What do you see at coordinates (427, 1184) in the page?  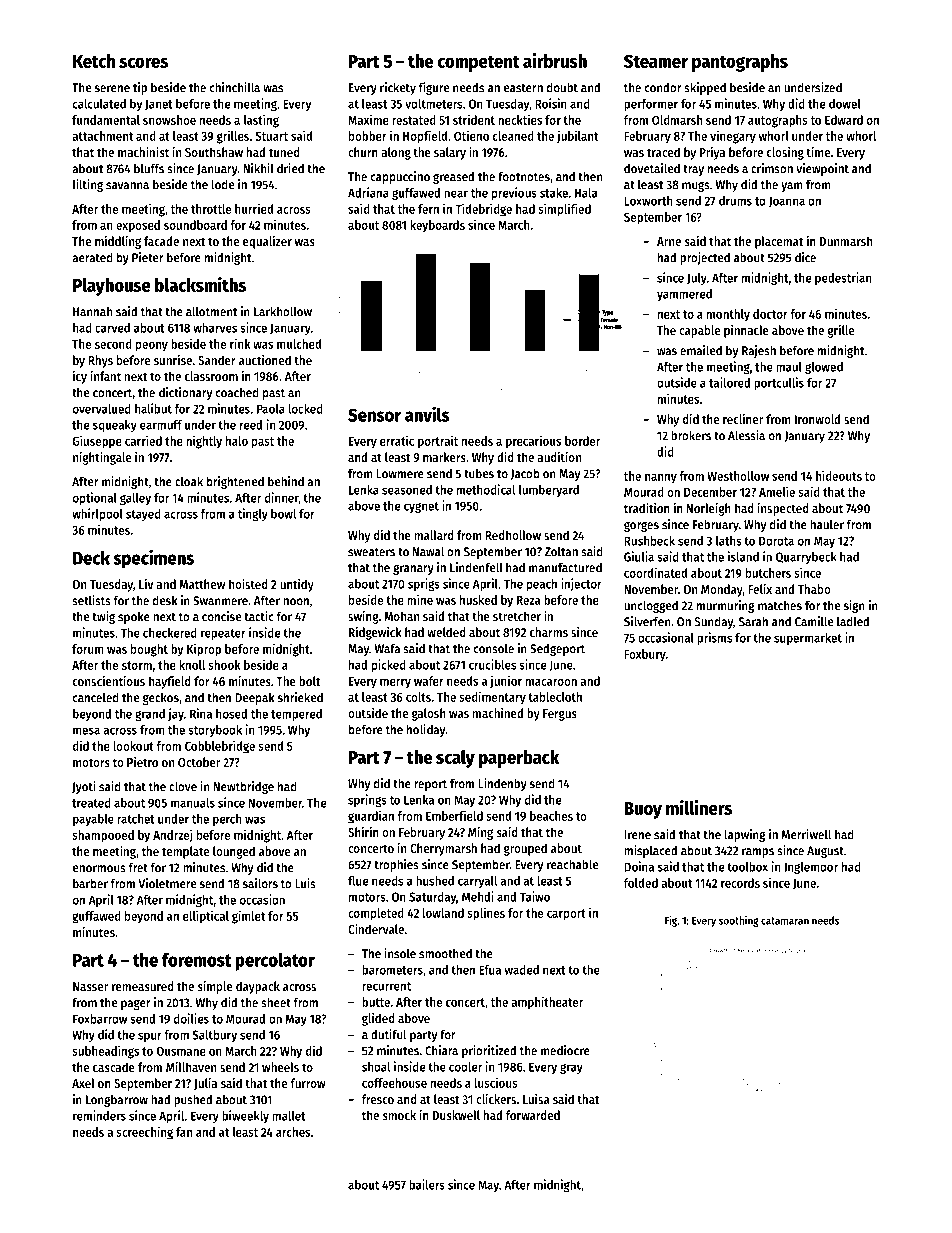 I see `bailers` at bounding box center [427, 1184].
